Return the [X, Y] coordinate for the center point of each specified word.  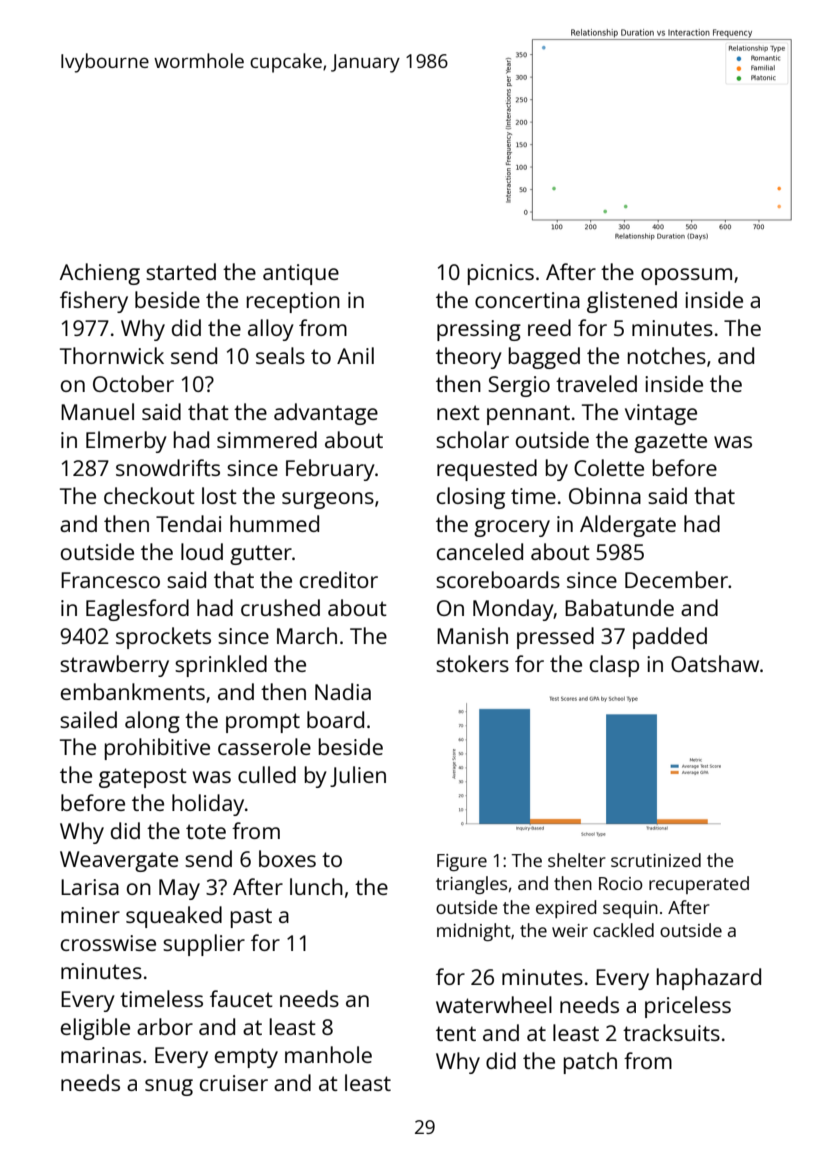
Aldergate [628, 526]
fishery [94, 302]
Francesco [110, 580]
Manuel [97, 411]
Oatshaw [715, 663]
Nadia [343, 691]
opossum [686, 276]
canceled [480, 551]
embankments [133, 691]
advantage [326, 414]
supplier [204, 945]
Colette [609, 467]
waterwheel [494, 1004]
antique [301, 274]
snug [169, 1087]
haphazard [709, 979]
